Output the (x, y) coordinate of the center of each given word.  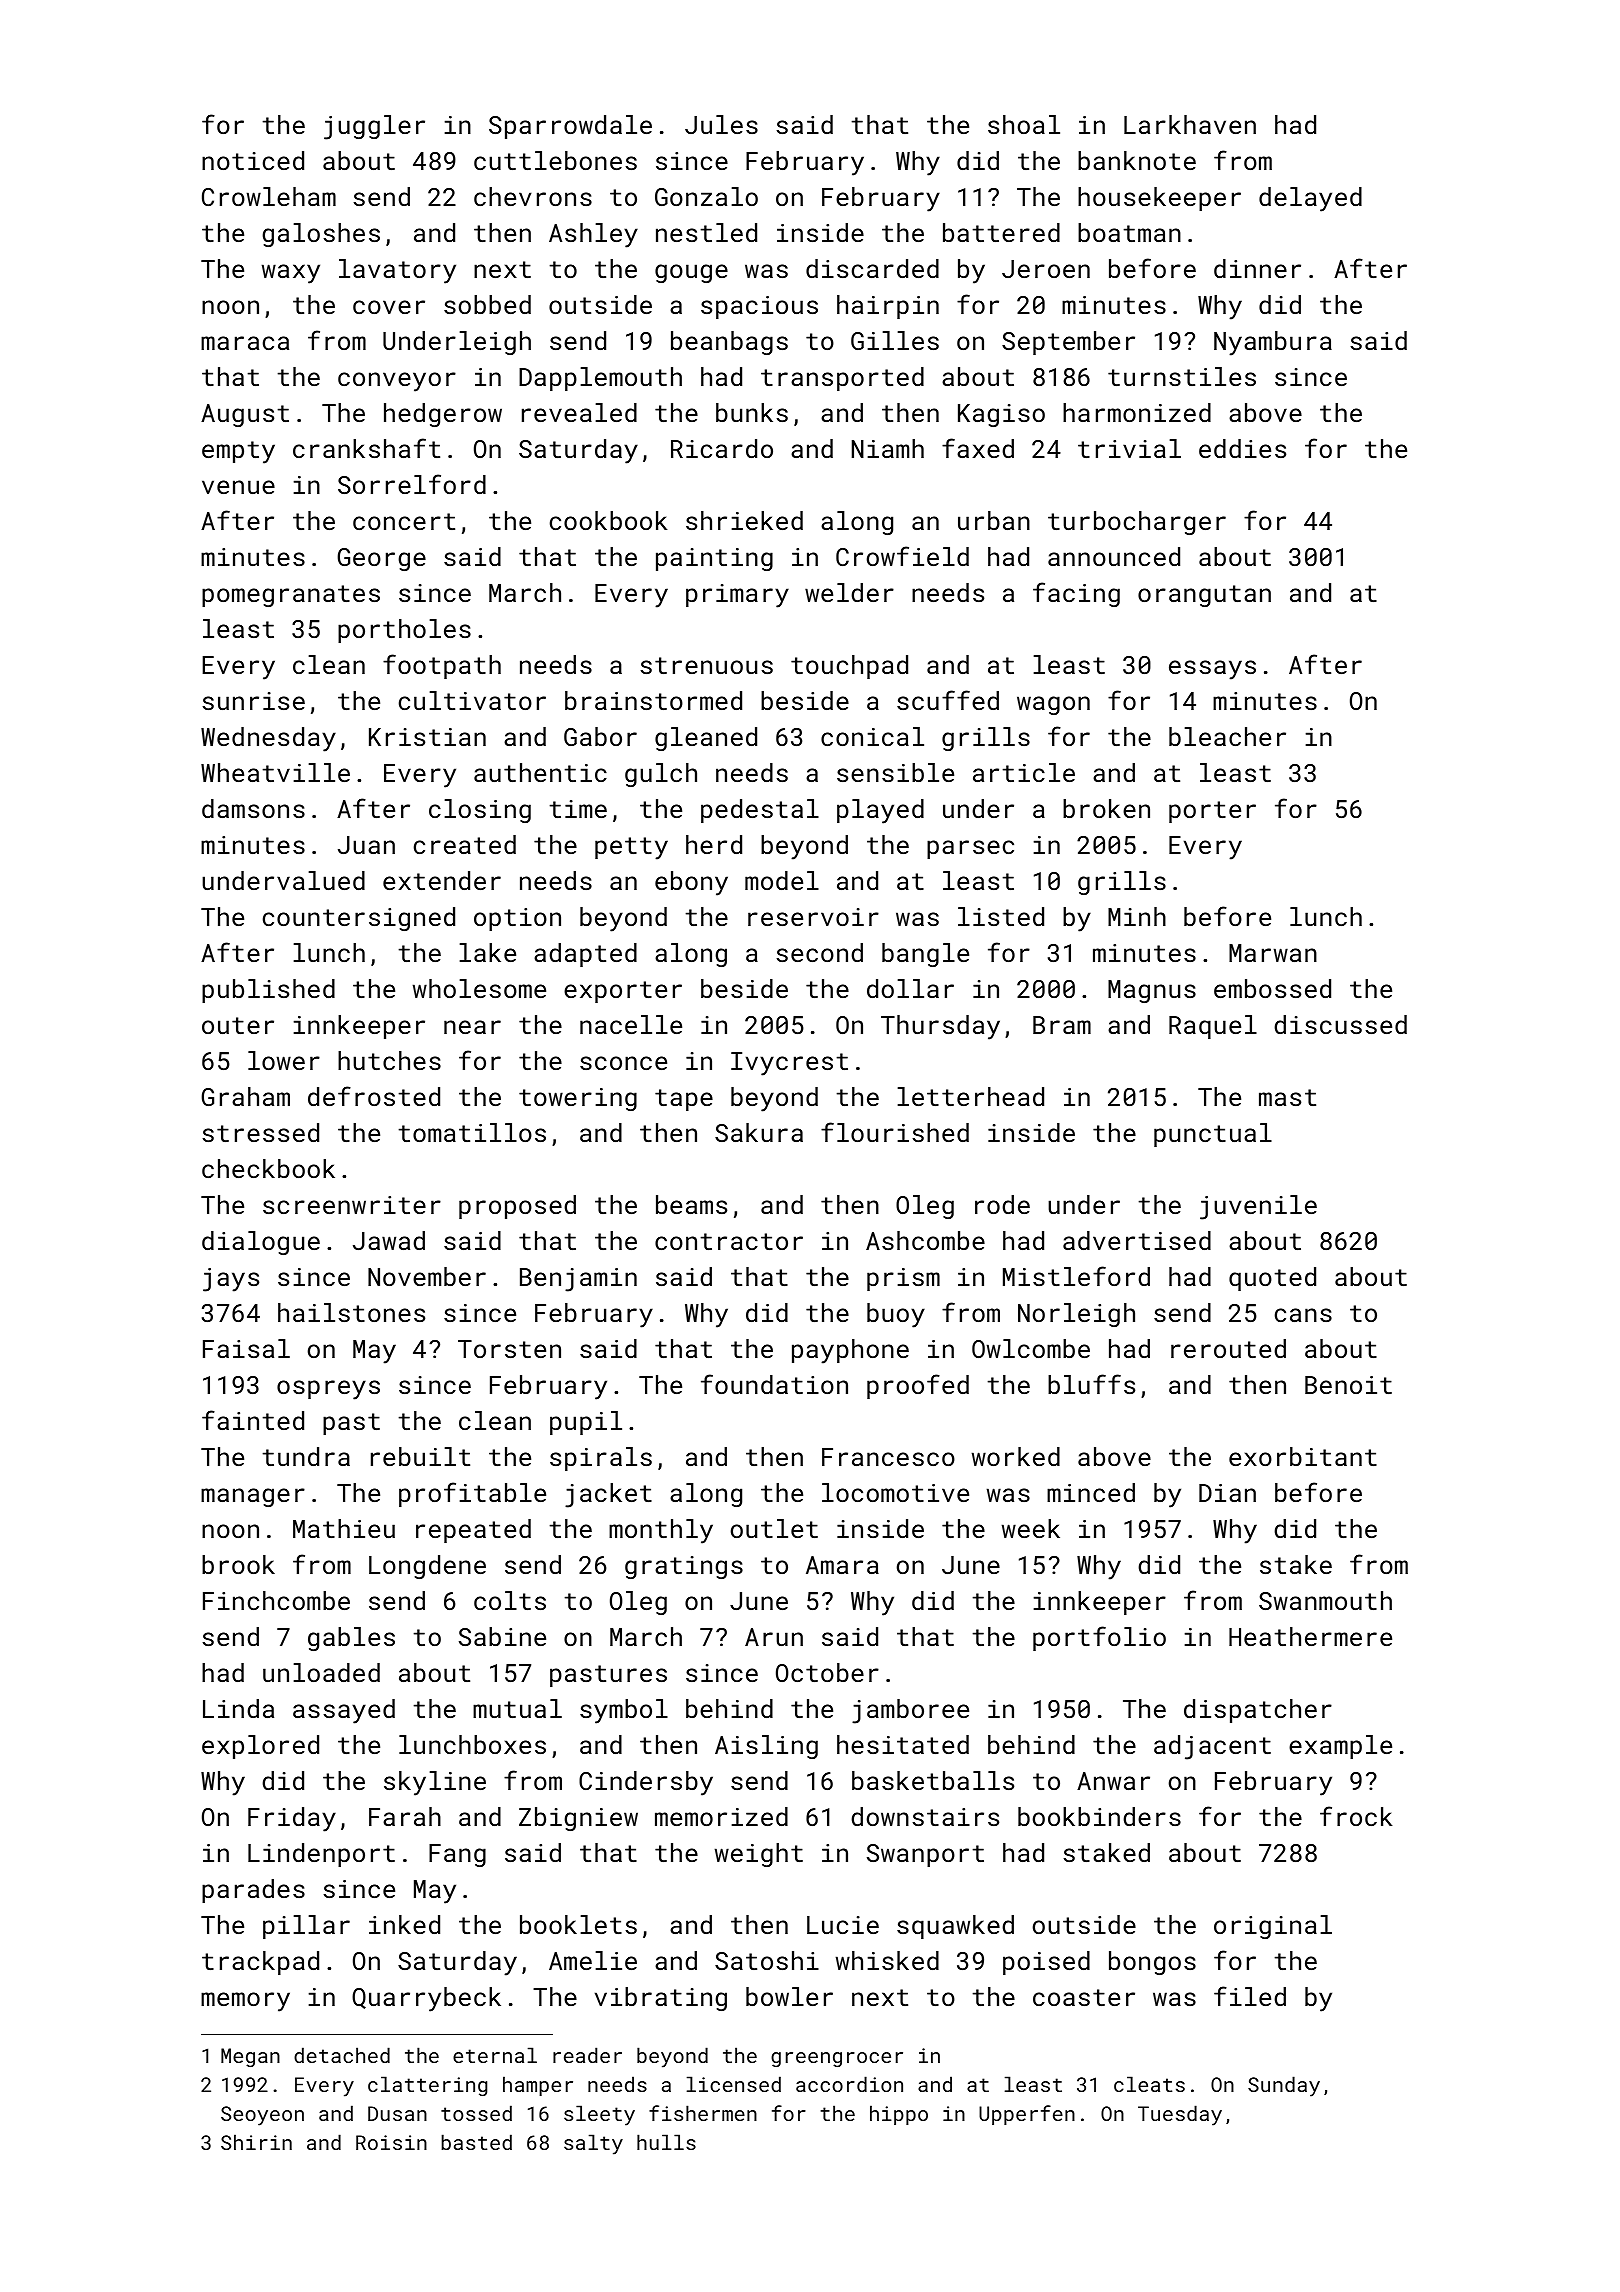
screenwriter (352, 1205)
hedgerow (443, 415)
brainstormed (653, 700)
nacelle (631, 1024)
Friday (292, 1819)
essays (1212, 670)
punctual (1213, 1135)
